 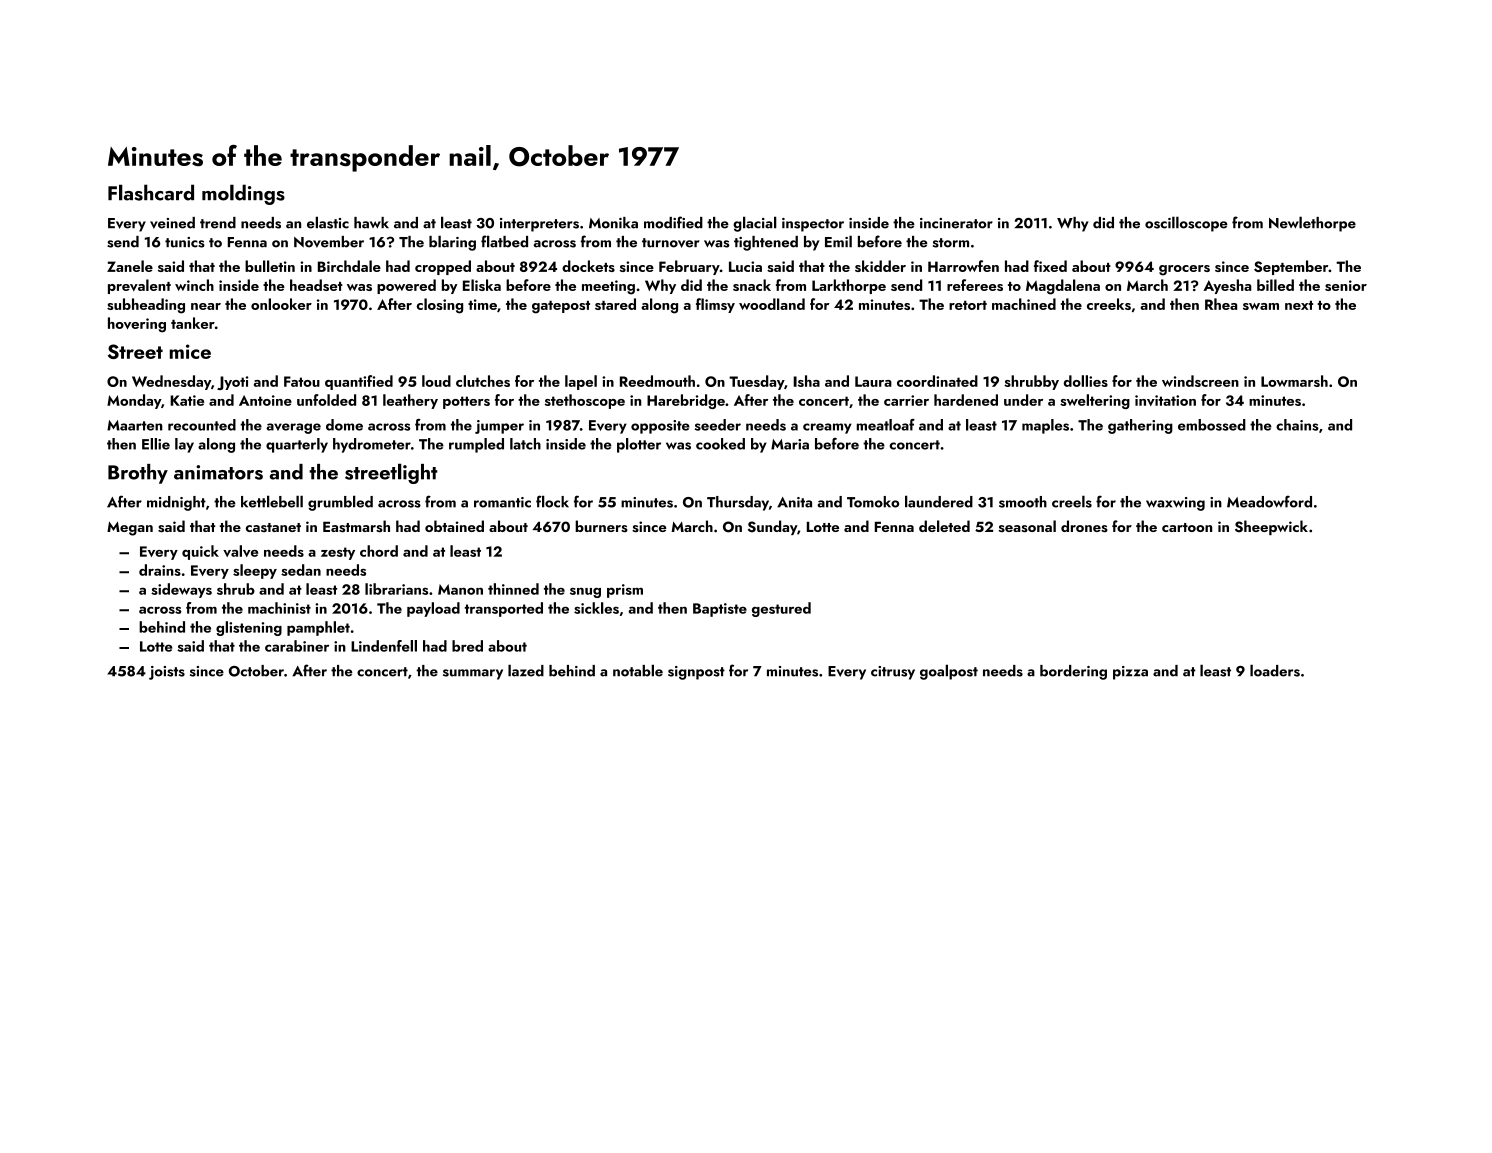 I want to click on Baptiste, so click(x=720, y=610).
